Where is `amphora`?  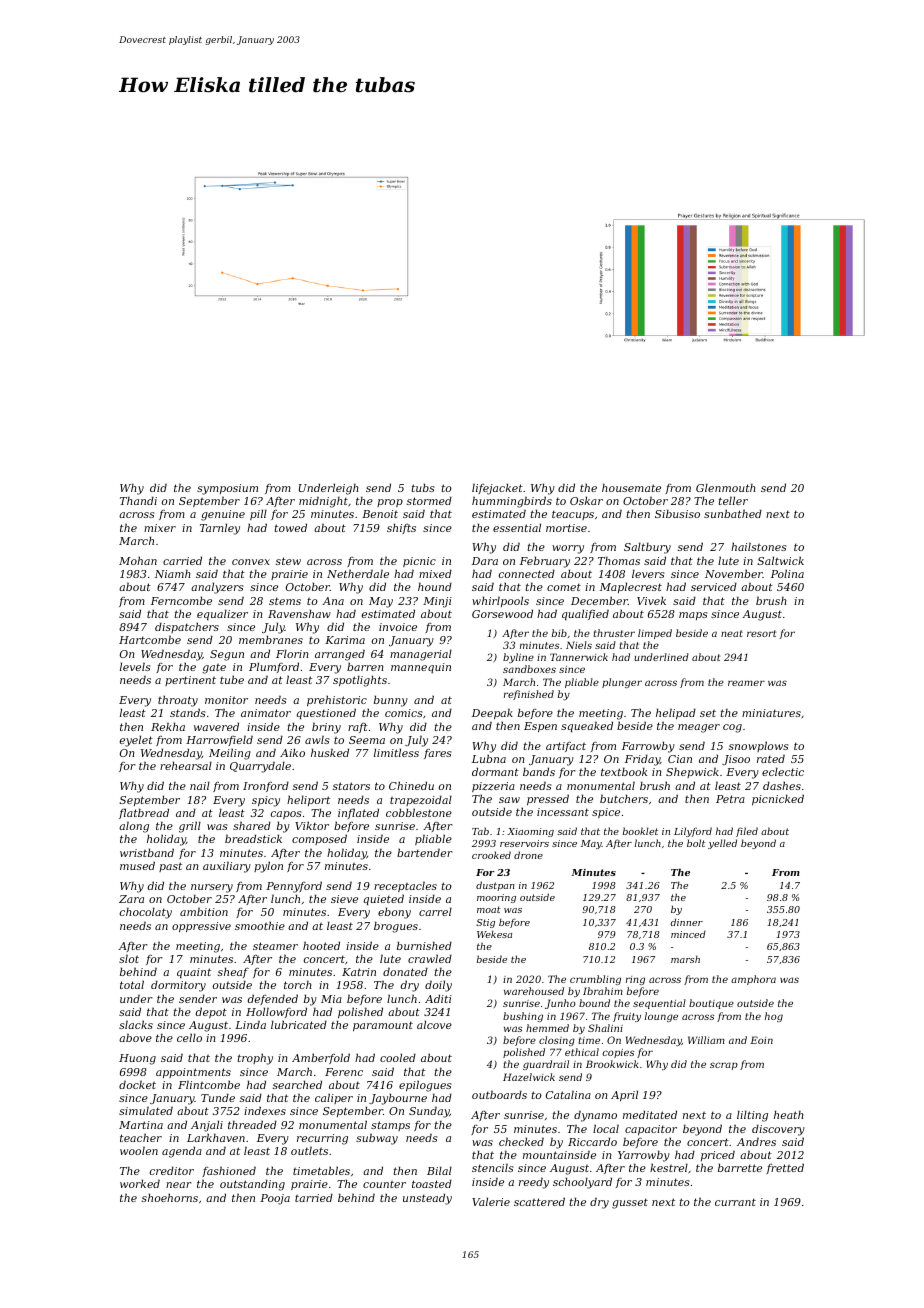 amphora is located at coordinates (753, 980).
